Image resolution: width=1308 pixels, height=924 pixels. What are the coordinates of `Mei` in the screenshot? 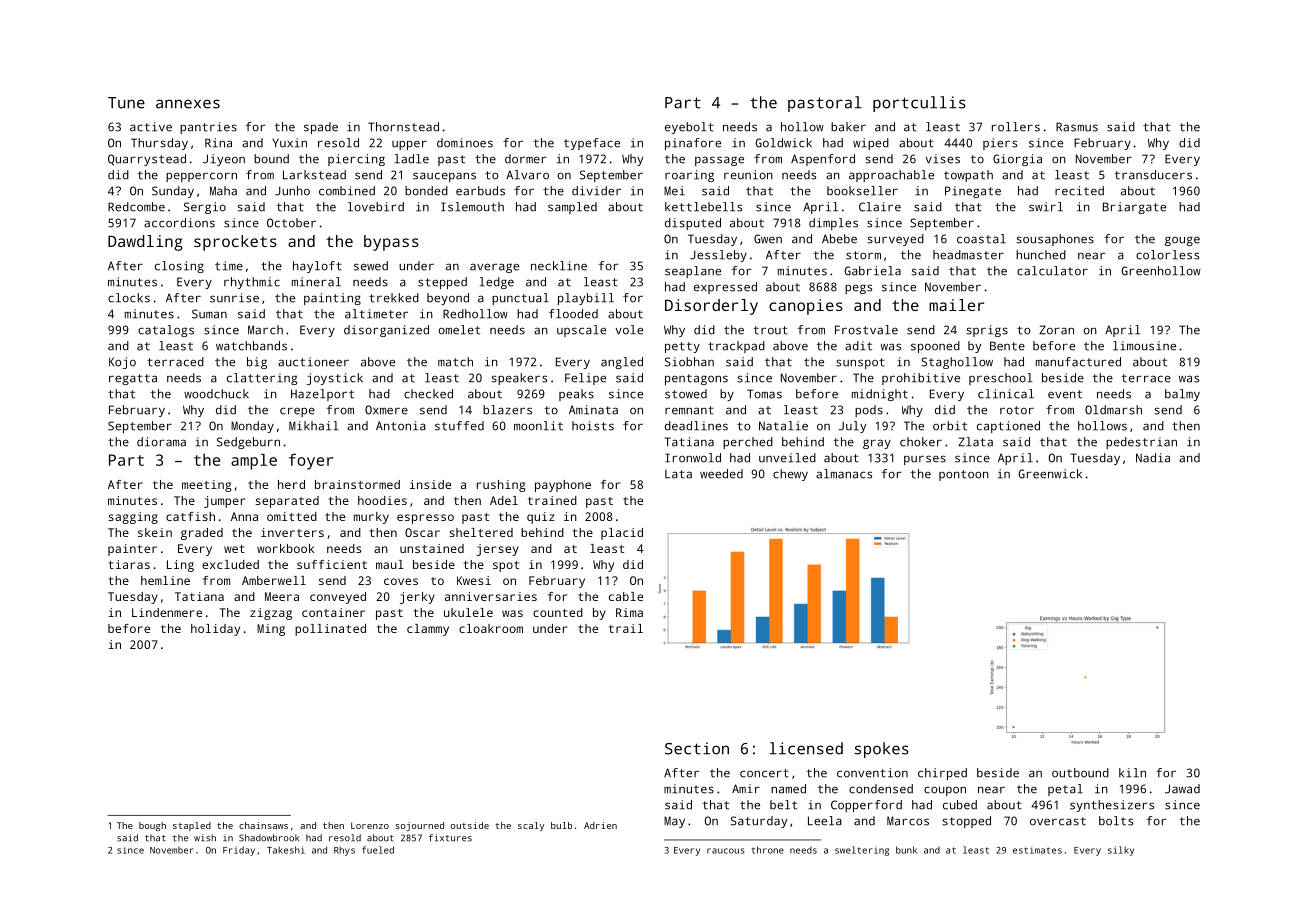 It's located at (674, 191).
